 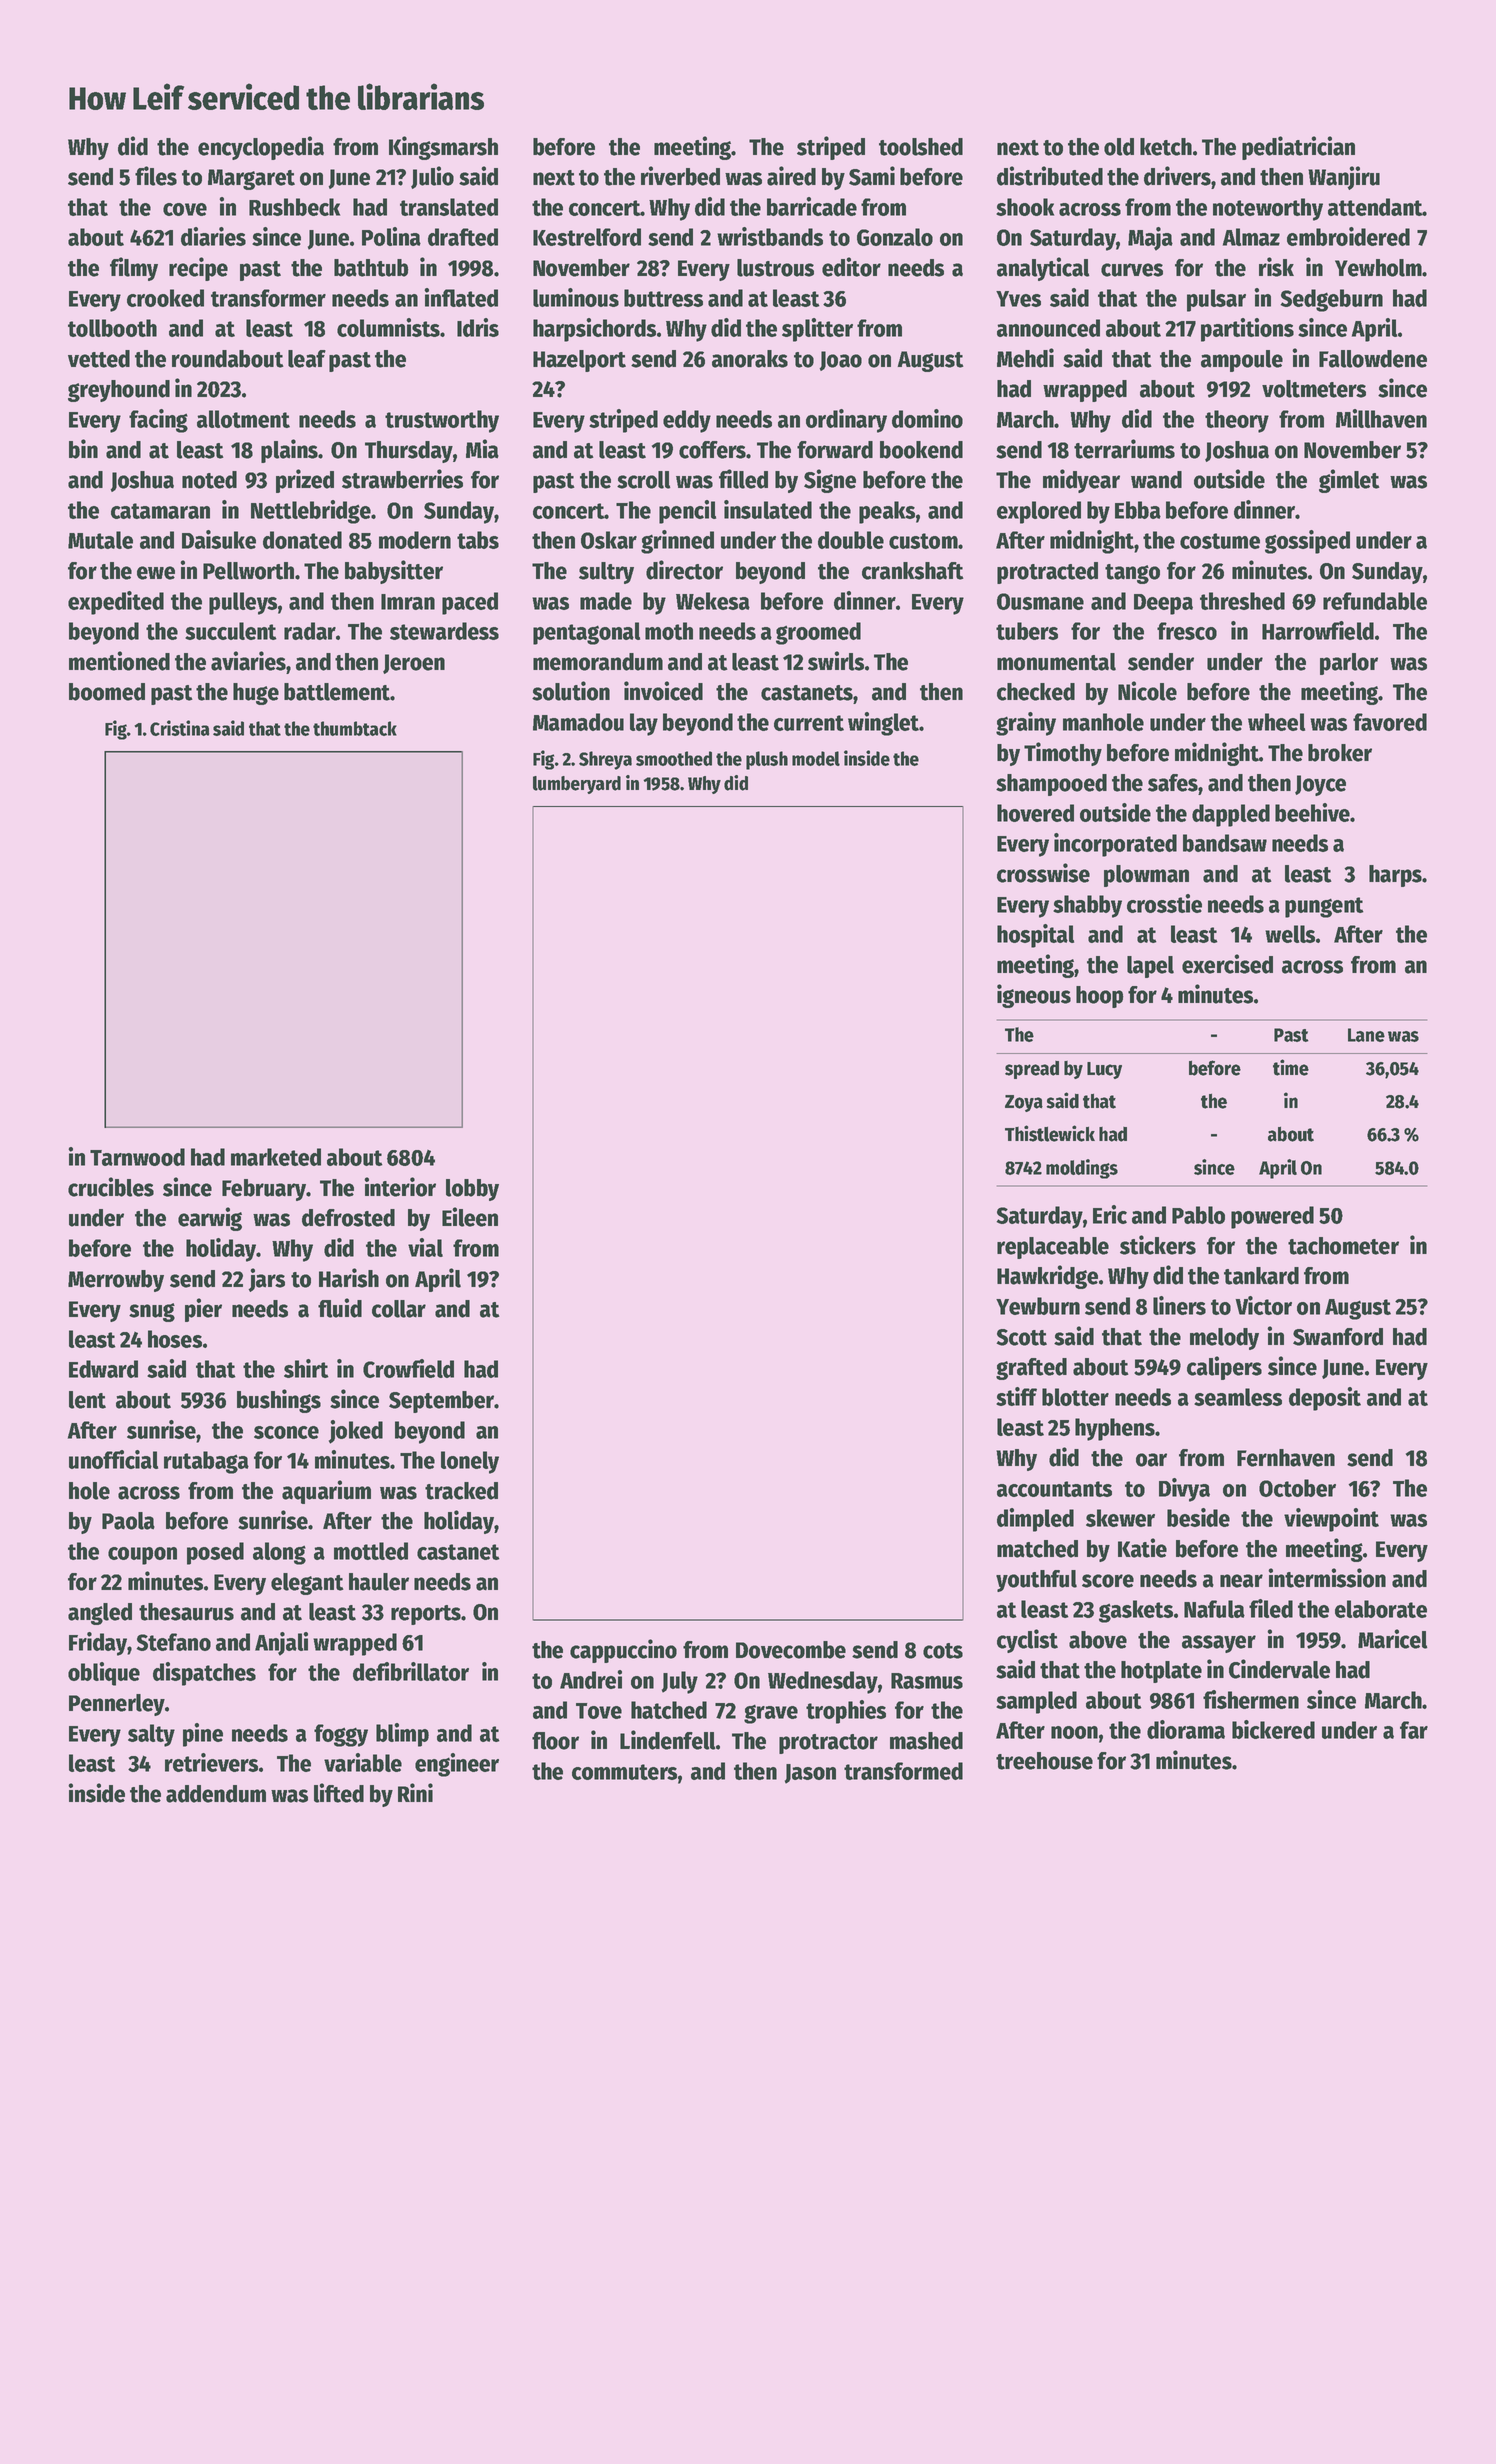 What do you see at coordinates (1325, 1399) in the page?
I see `deposit` at bounding box center [1325, 1399].
